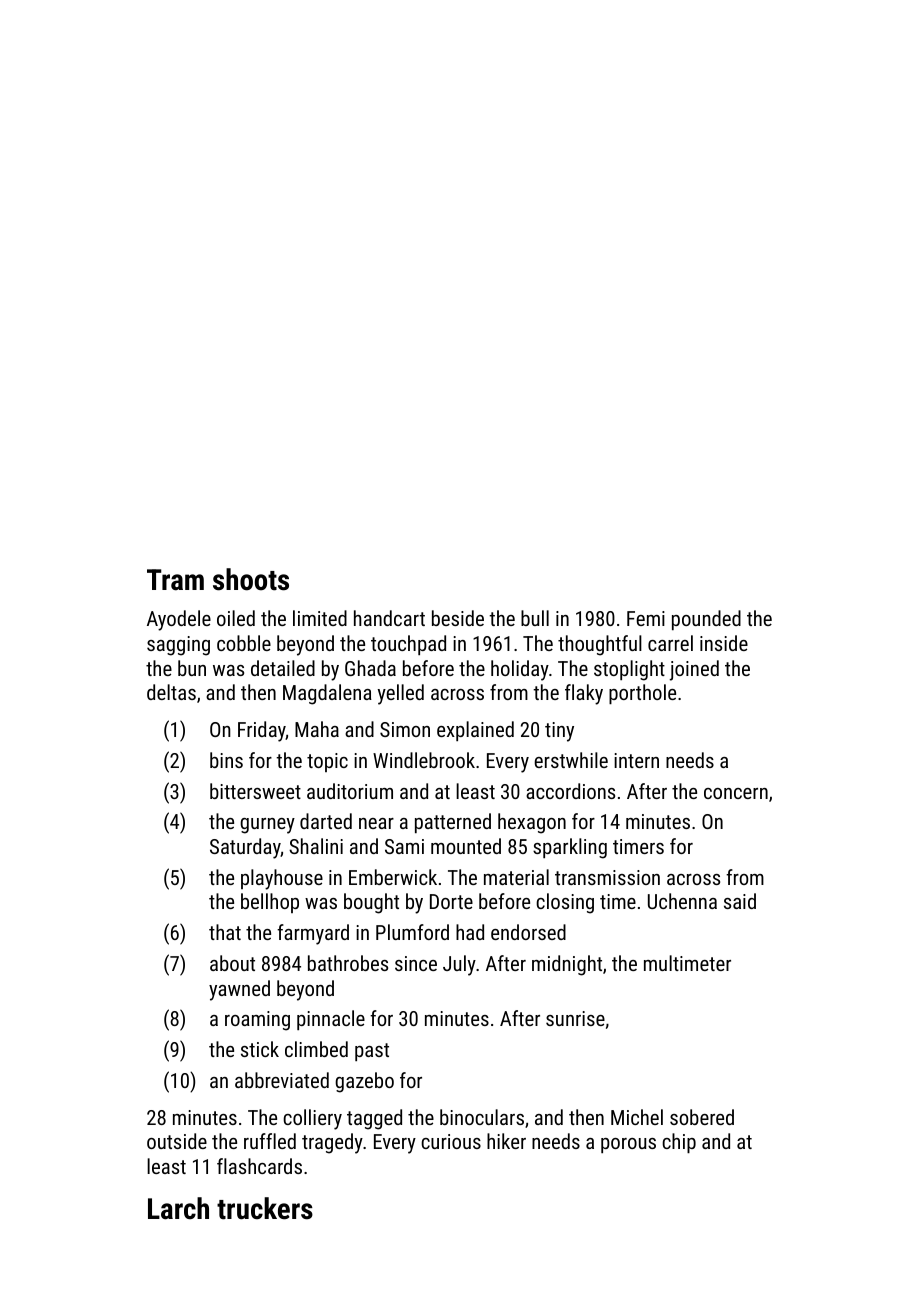 Image resolution: width=924 pixels, height=1314 pixels. What do you see at coordinates (520, 670) in the page?
I see `holiday` at bounding box center [520, 670].
